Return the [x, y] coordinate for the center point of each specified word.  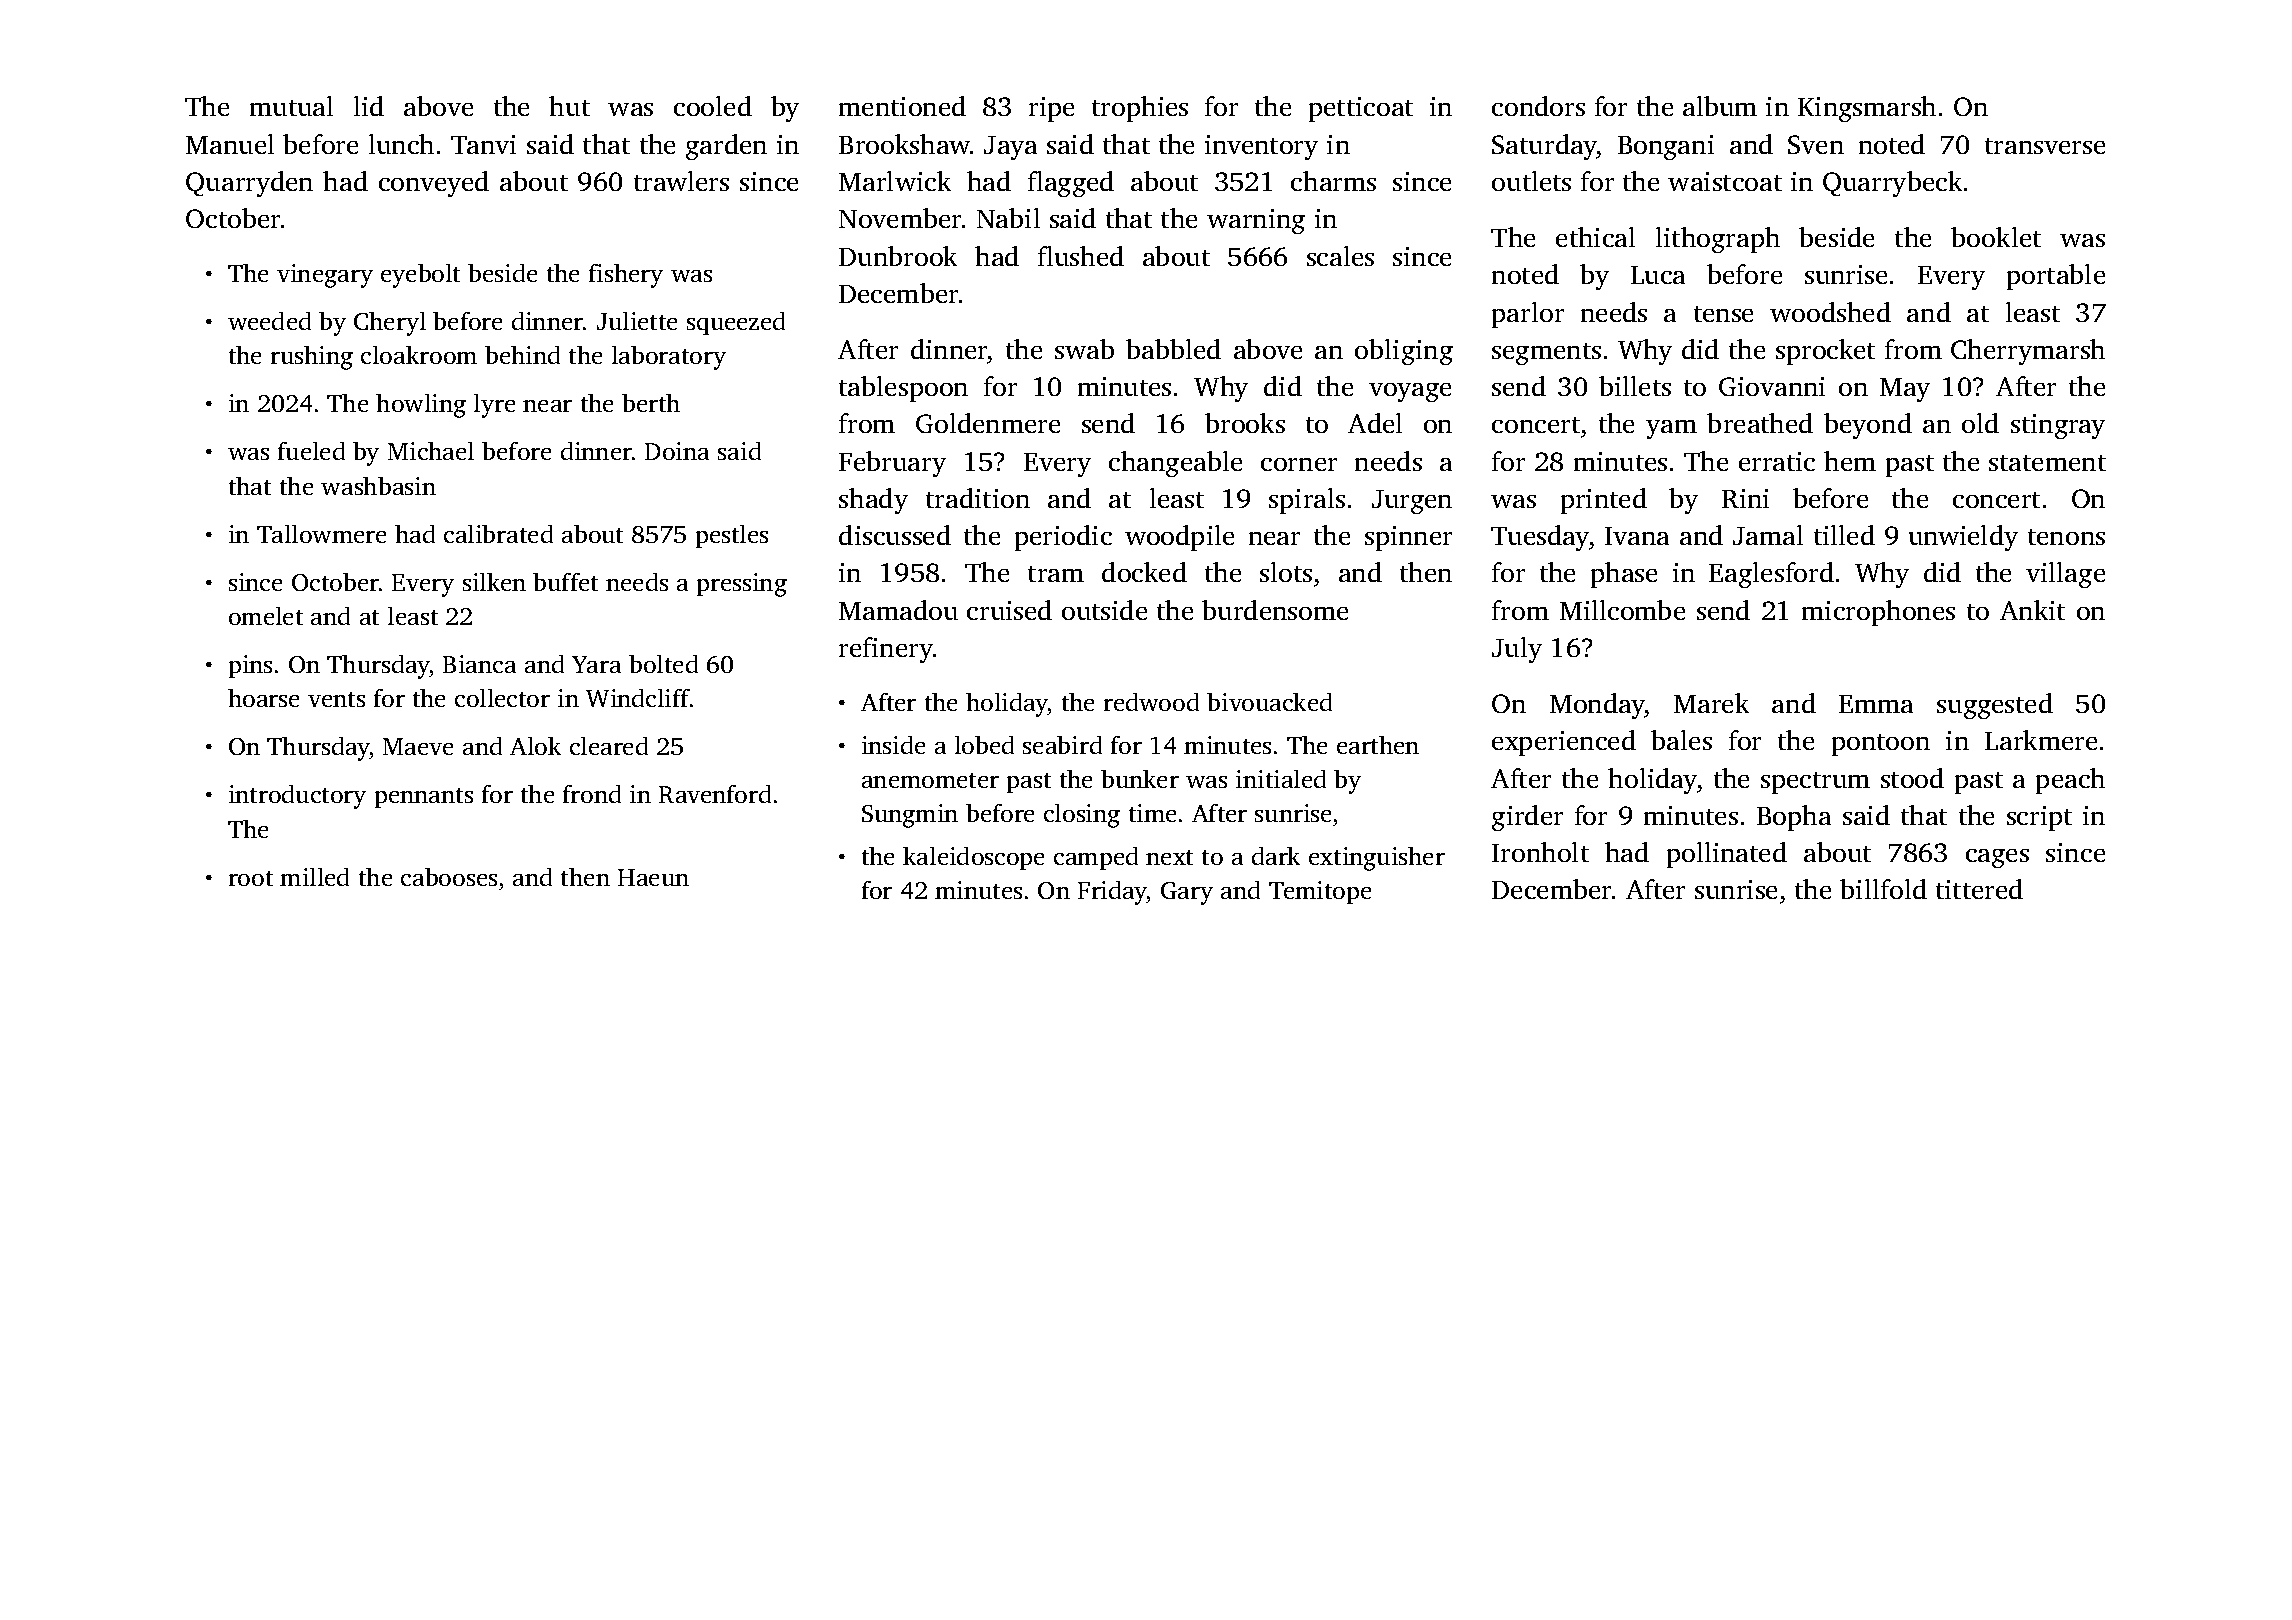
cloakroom [419, 355]
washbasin [378, 486]
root [251, 878]
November [900, 218]
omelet [266, 616]
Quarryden [249, 184]
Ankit [2032, 610]
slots [1286, 572]
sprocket [1825, 352]
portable [2056, 277]
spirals [1307, 501]
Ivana [1637, 536]
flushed [1081, 256]
